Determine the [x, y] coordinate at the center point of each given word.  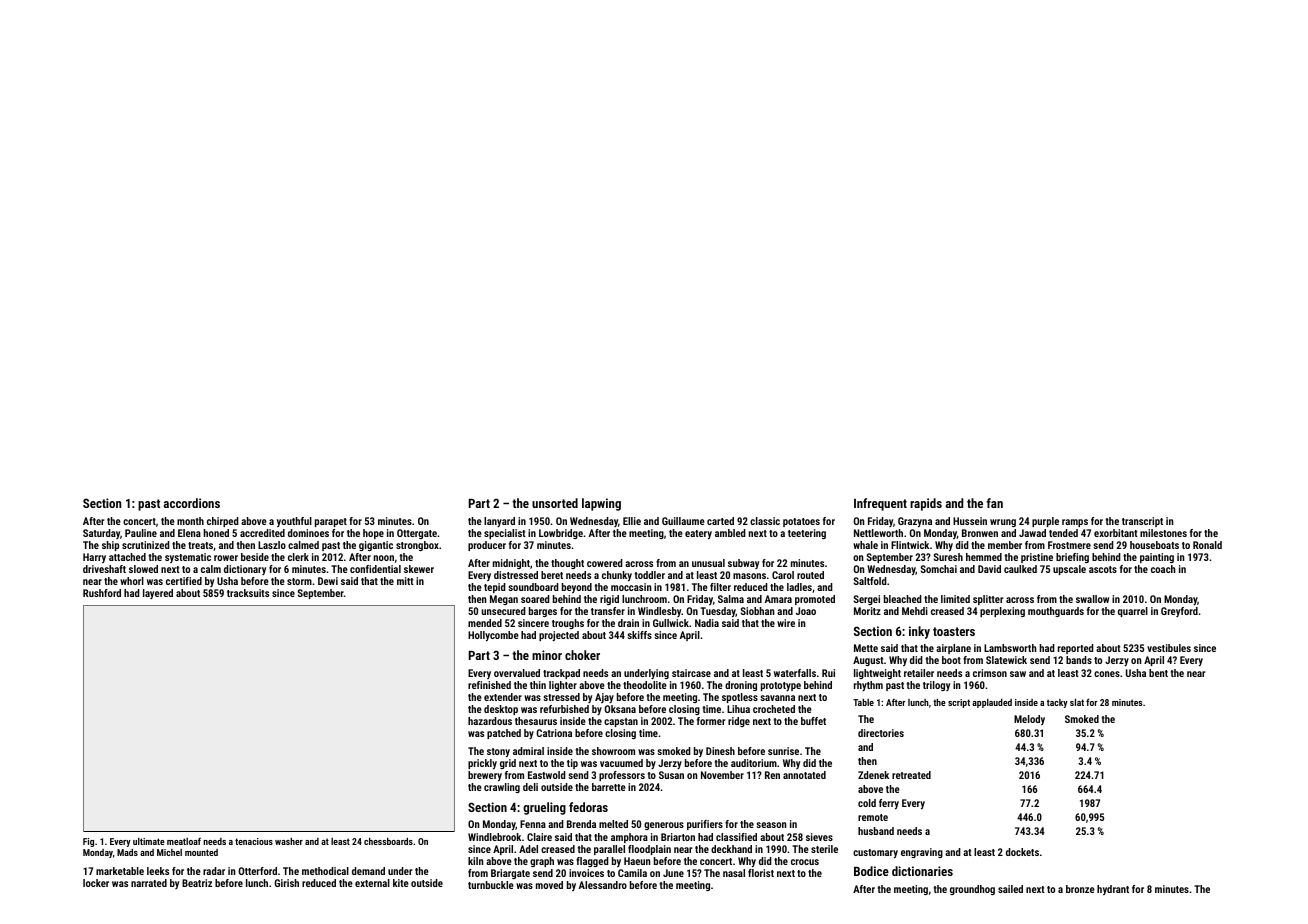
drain [628, 623]
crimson [990, 673]
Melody [1029, 720]
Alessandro [603, 885]
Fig [88, 842]
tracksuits [248, 593]
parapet [331, 522]
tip [572, 764]
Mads [127, 852]
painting [1157, 558]
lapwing [601, 504]
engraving [922, 853]
